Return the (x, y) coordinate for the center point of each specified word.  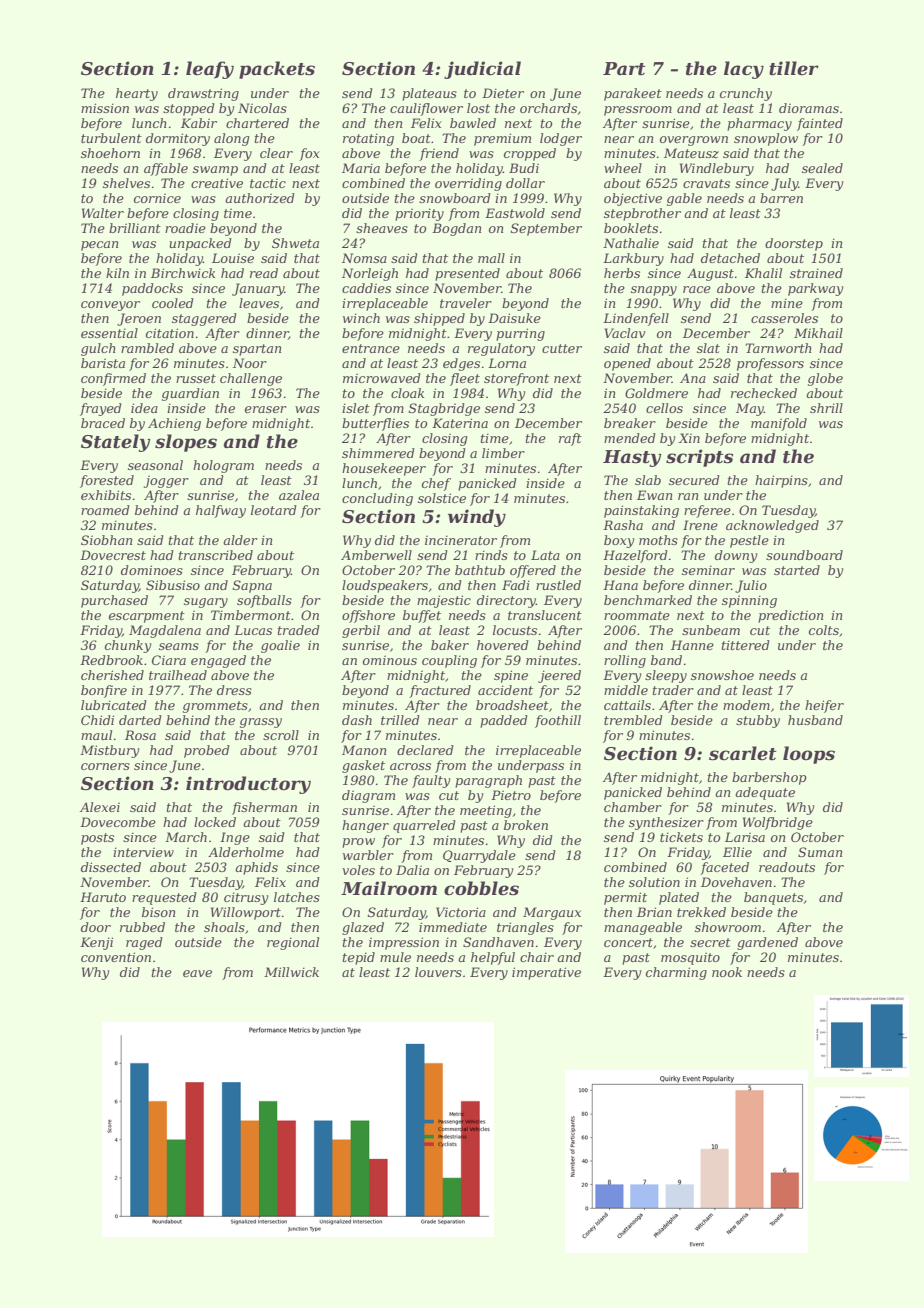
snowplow (766, 139)
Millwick (291, 972)
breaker (630, 423)
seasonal (155, 465)
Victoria (461, 912)
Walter (103, 213)
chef (436, 484)
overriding (468, 184)
